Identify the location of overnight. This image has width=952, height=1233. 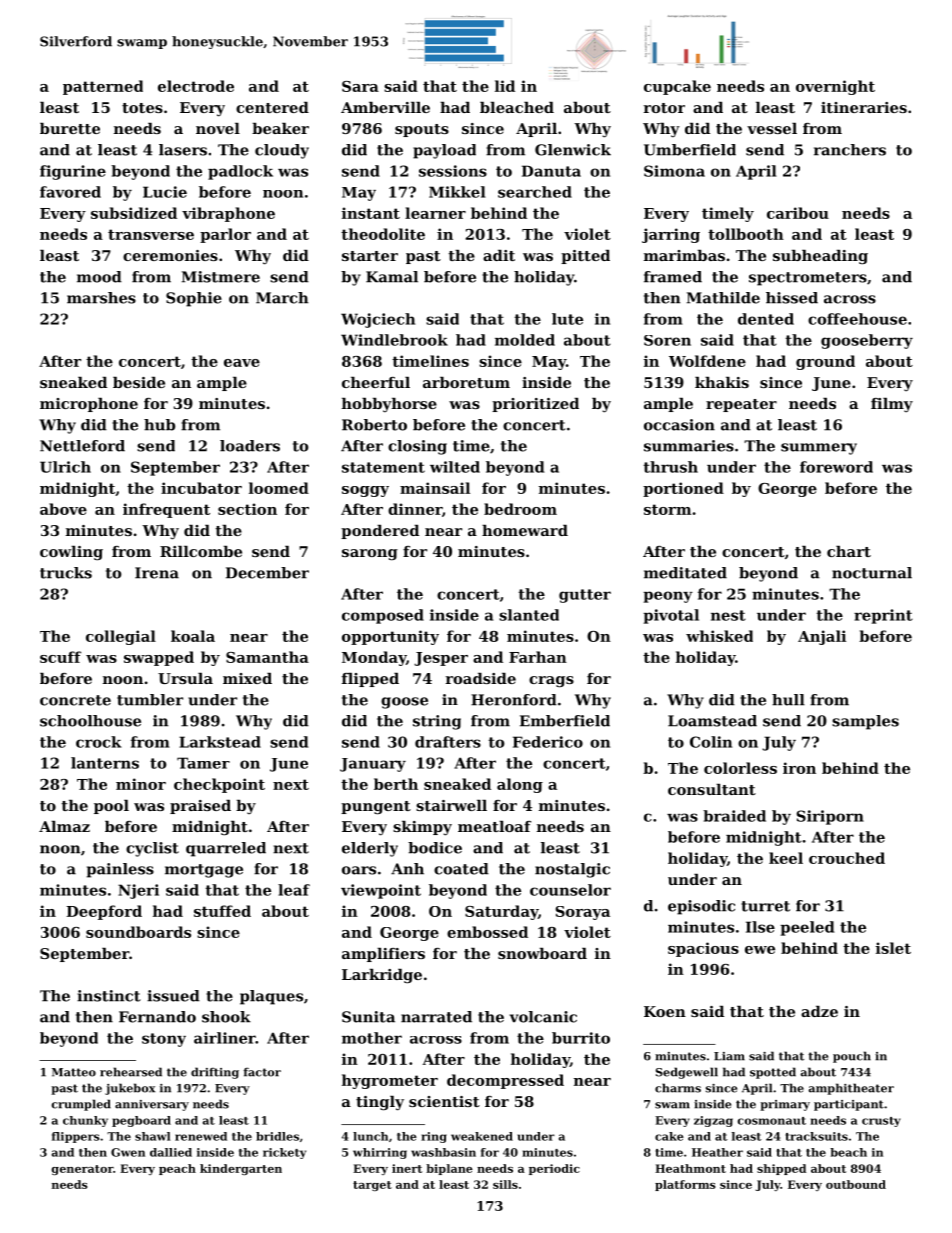
(835, 87).
